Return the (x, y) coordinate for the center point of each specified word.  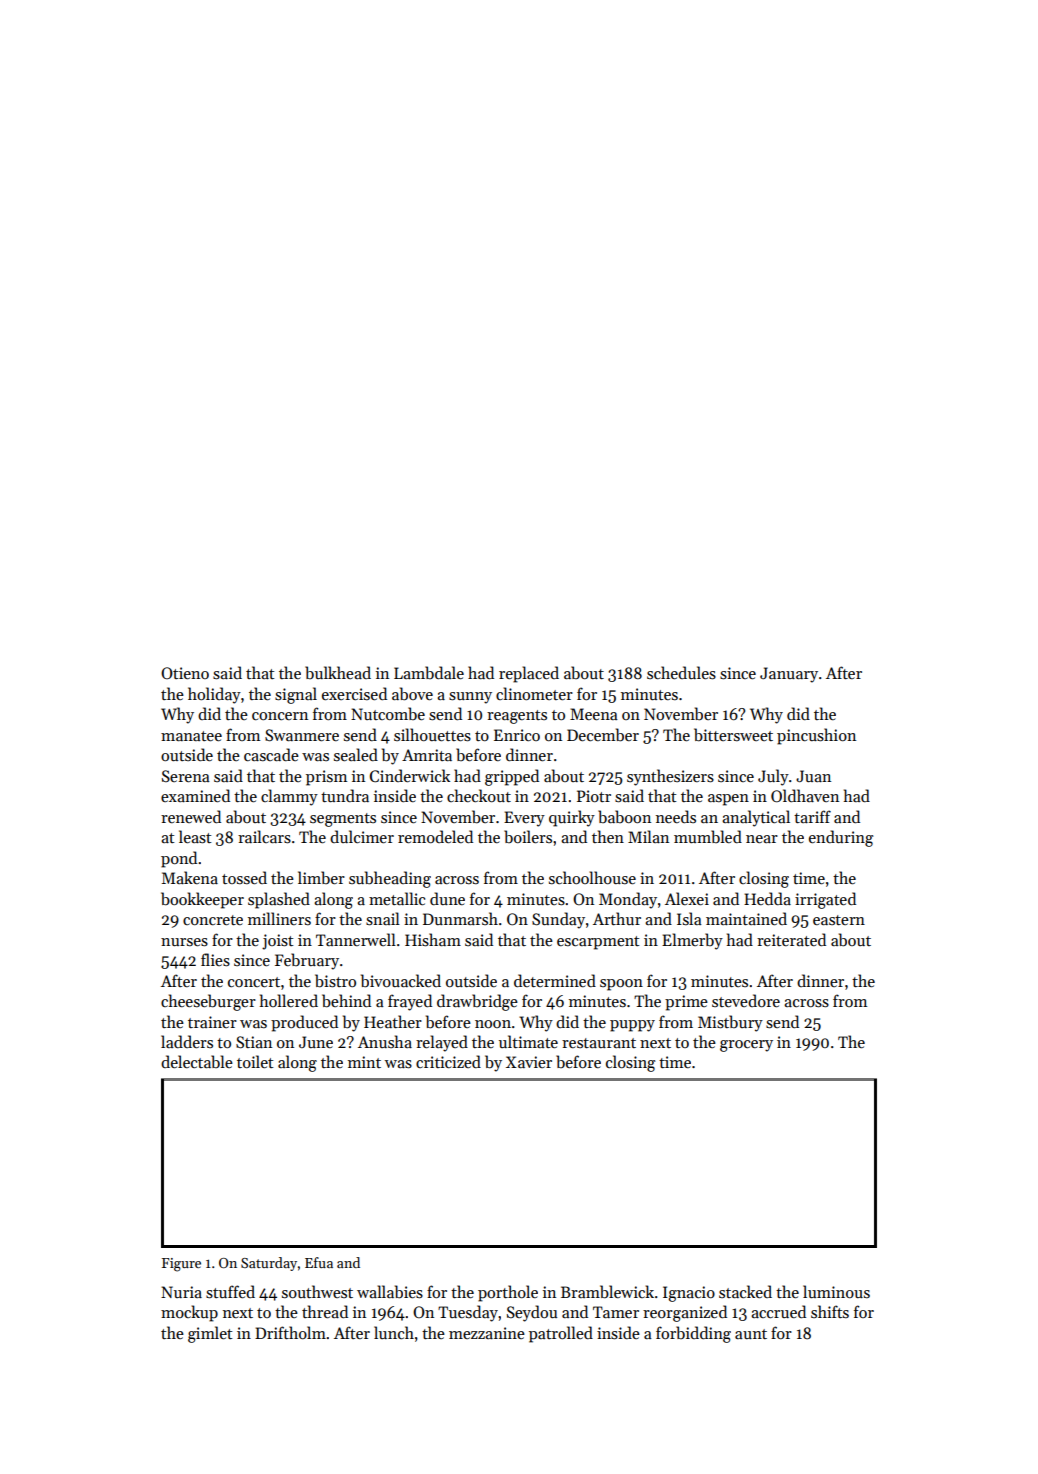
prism (326, 778)
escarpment (598, 943)
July (773, 777)
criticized (448, 1061)
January (789, 675)
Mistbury (730, 1023)
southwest (317, 1291)
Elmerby (692, 941)
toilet (255, 1061)
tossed (244, 877)
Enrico (517, 735)
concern (280, 716)
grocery (746, 1046)
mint (364, 1062)
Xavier (529, 1062)
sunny (470, 698)
